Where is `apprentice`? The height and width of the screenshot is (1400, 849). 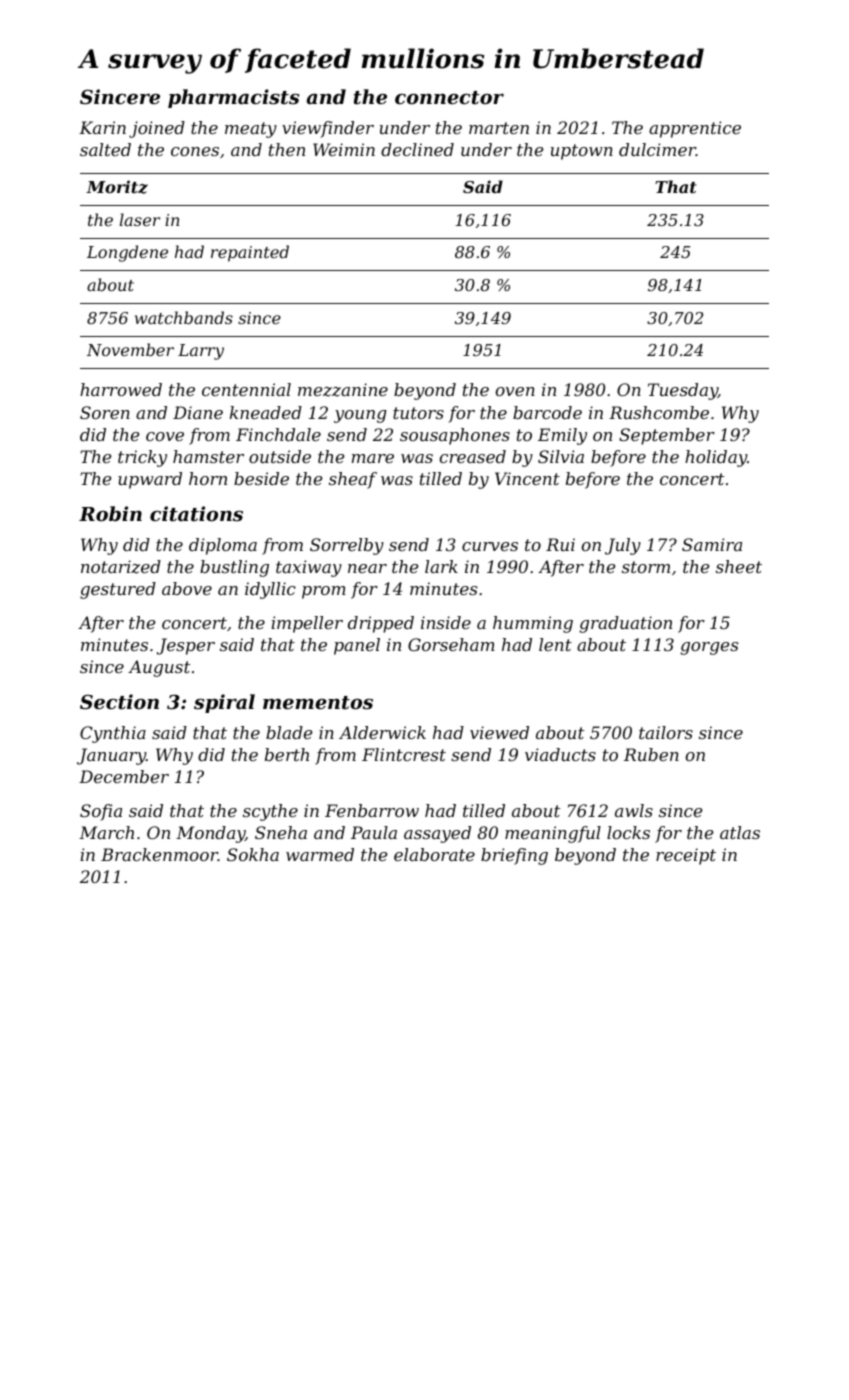
apprentice is located at coordinates (695, 129).
